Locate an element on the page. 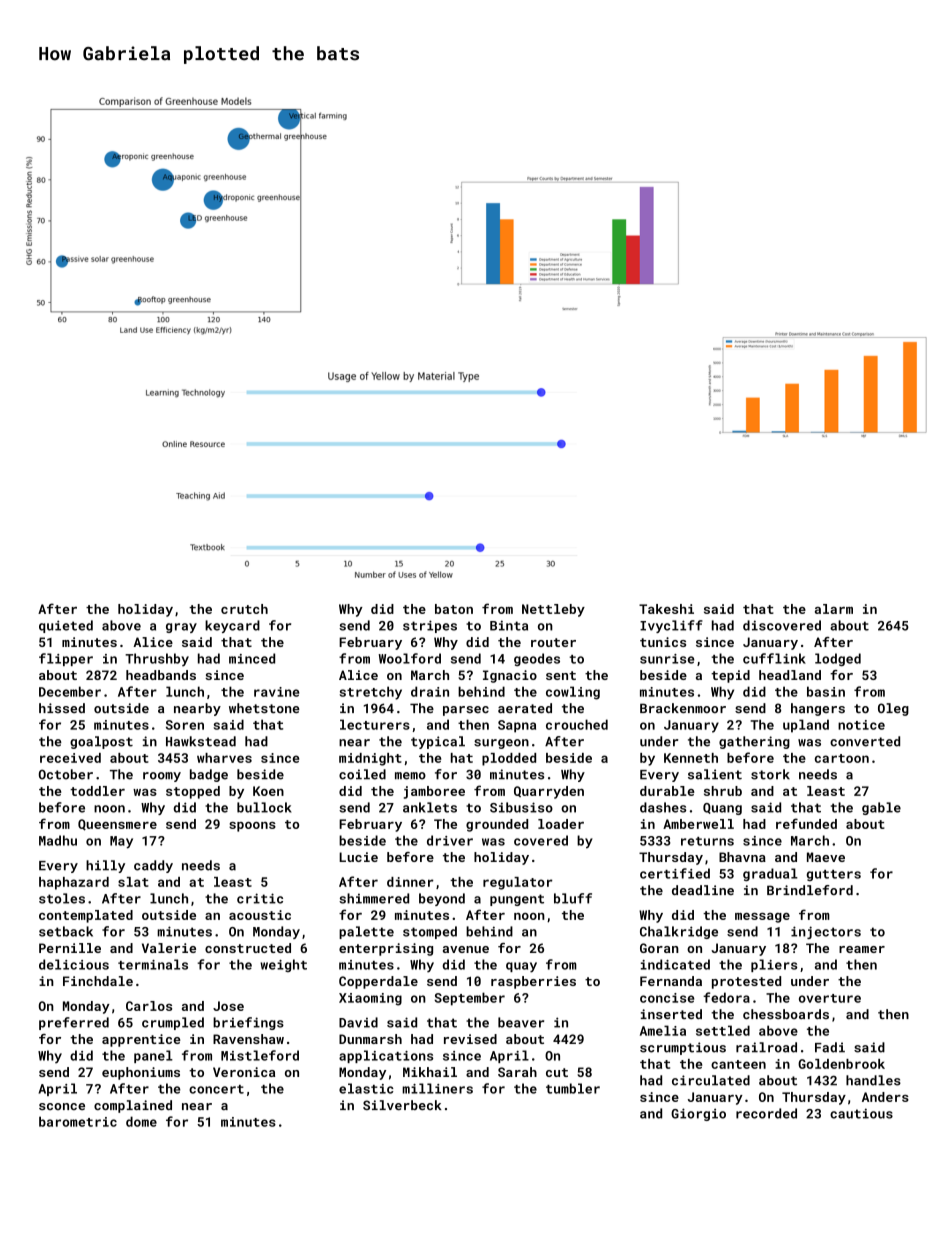  stopped is located at coordinates (193, 792).
